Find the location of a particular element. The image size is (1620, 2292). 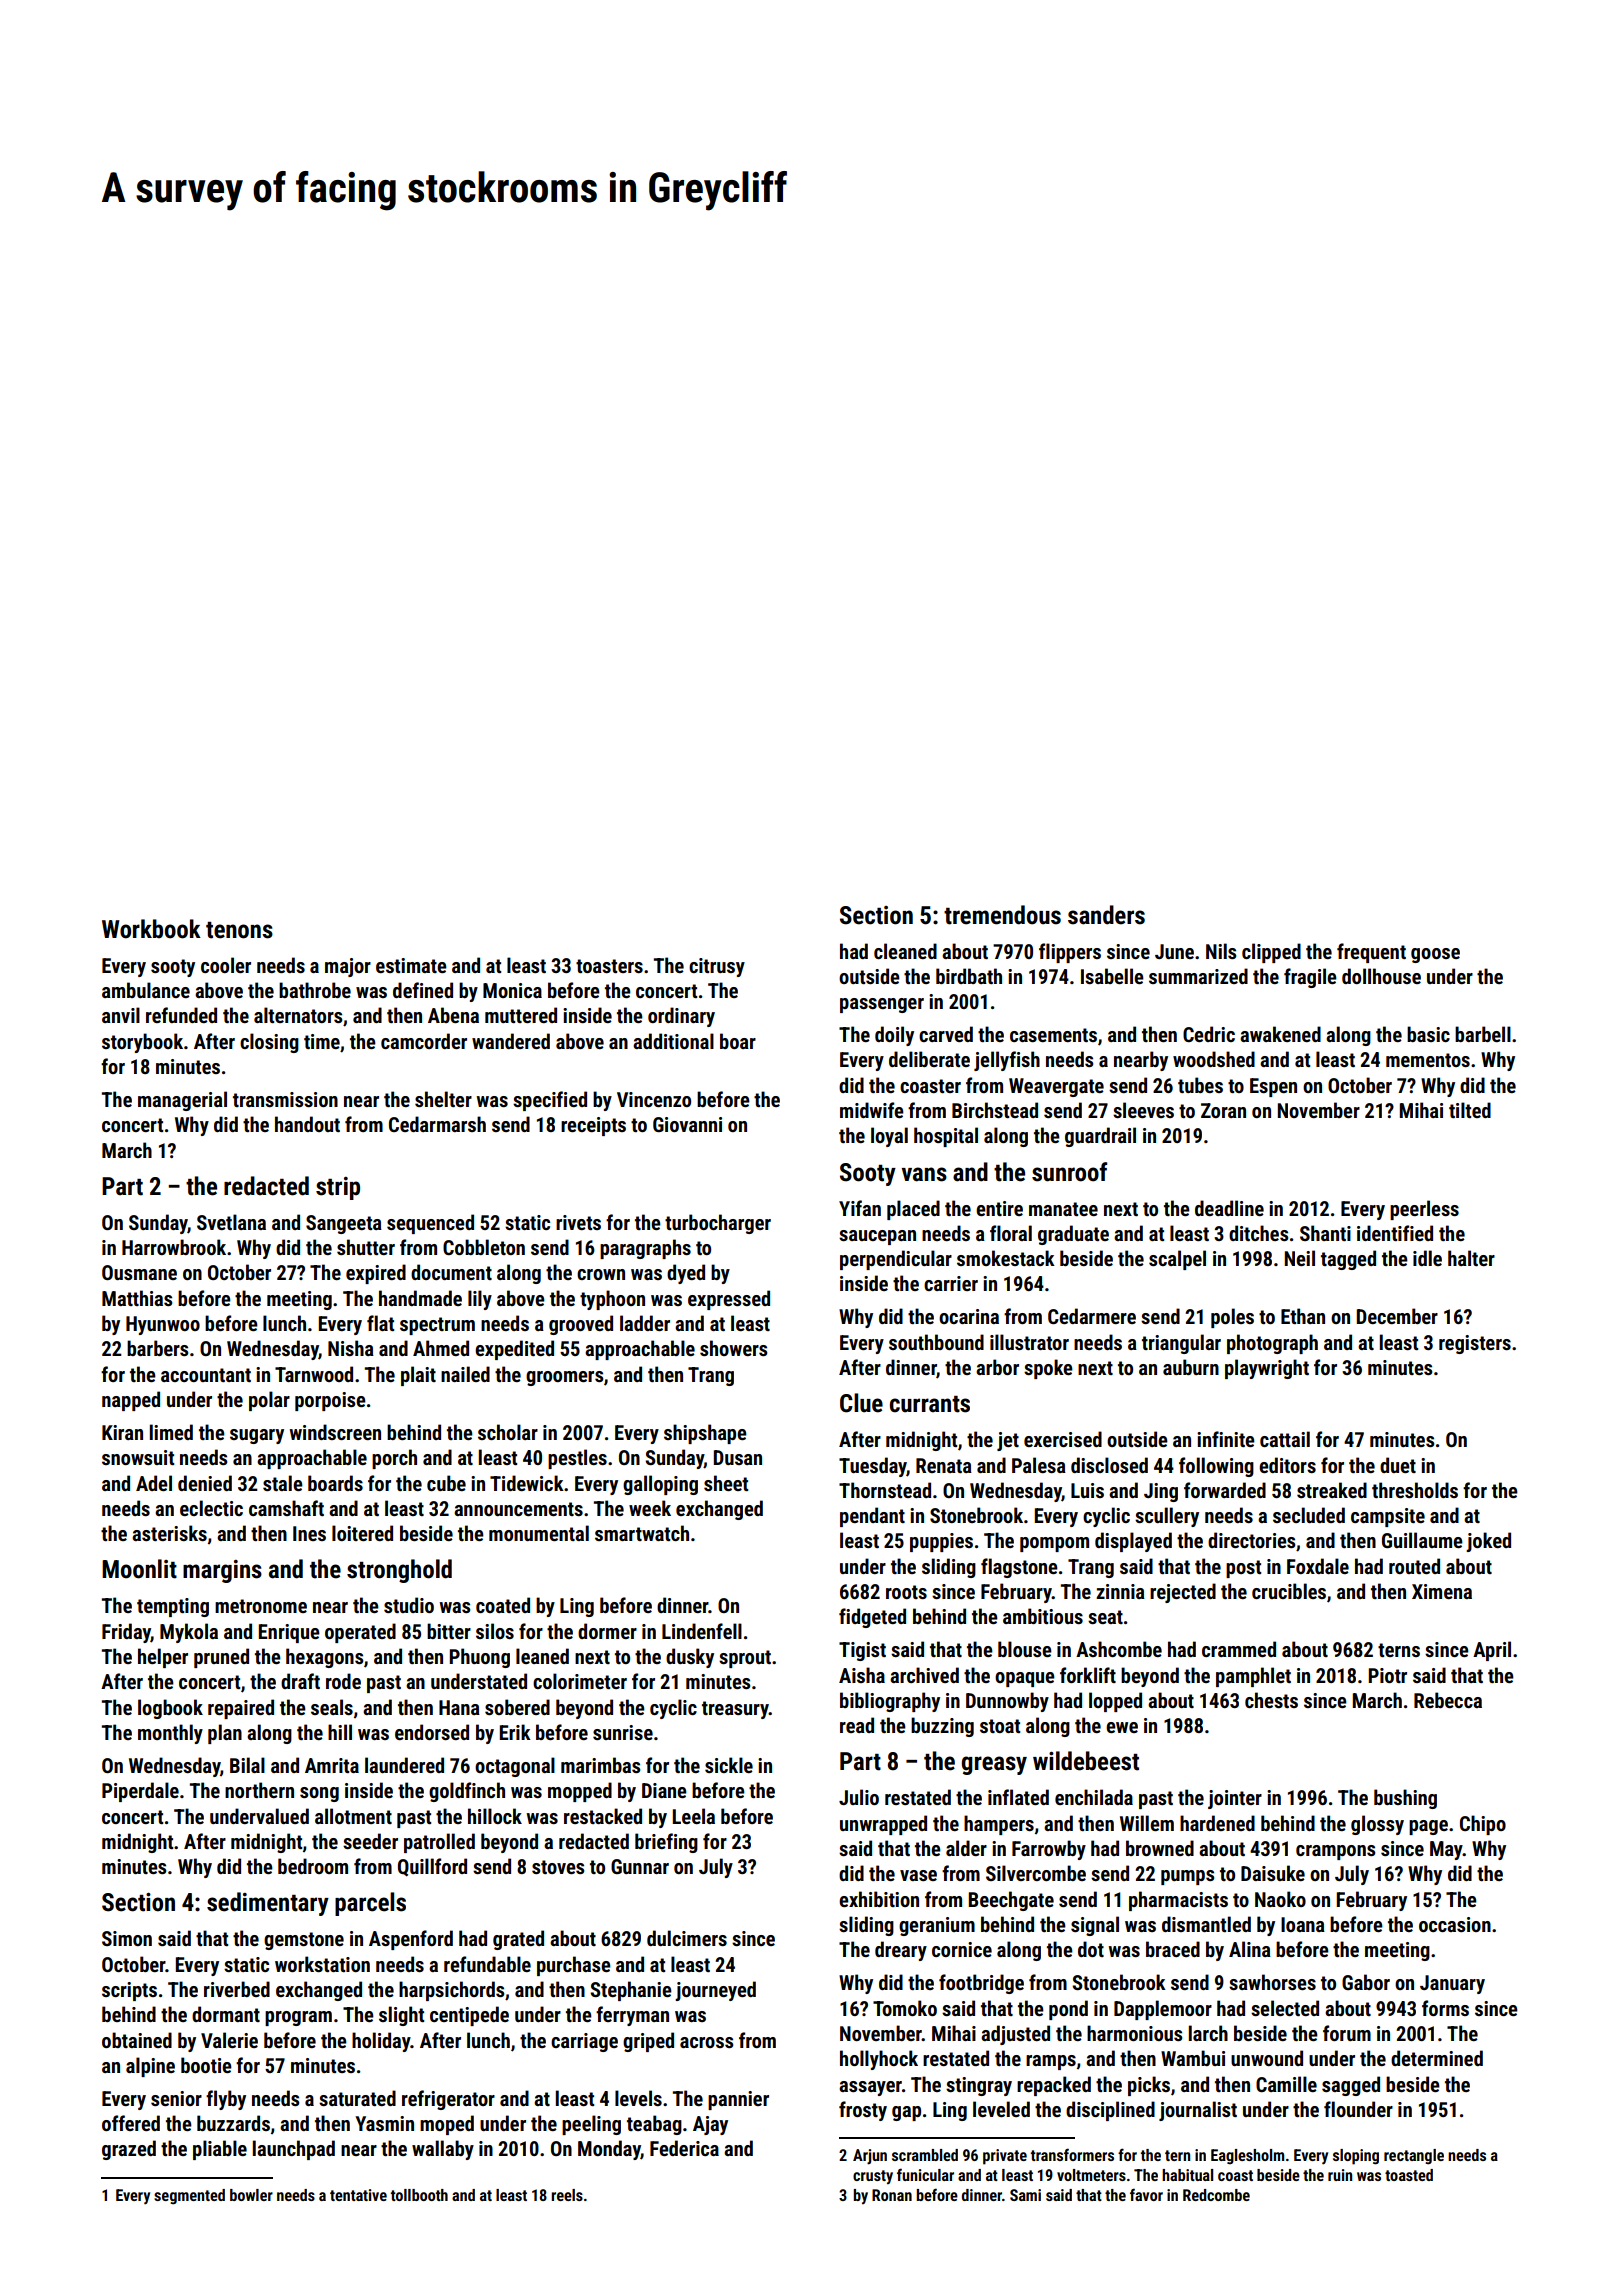

workstation is located at coordinates (322, 1964).
